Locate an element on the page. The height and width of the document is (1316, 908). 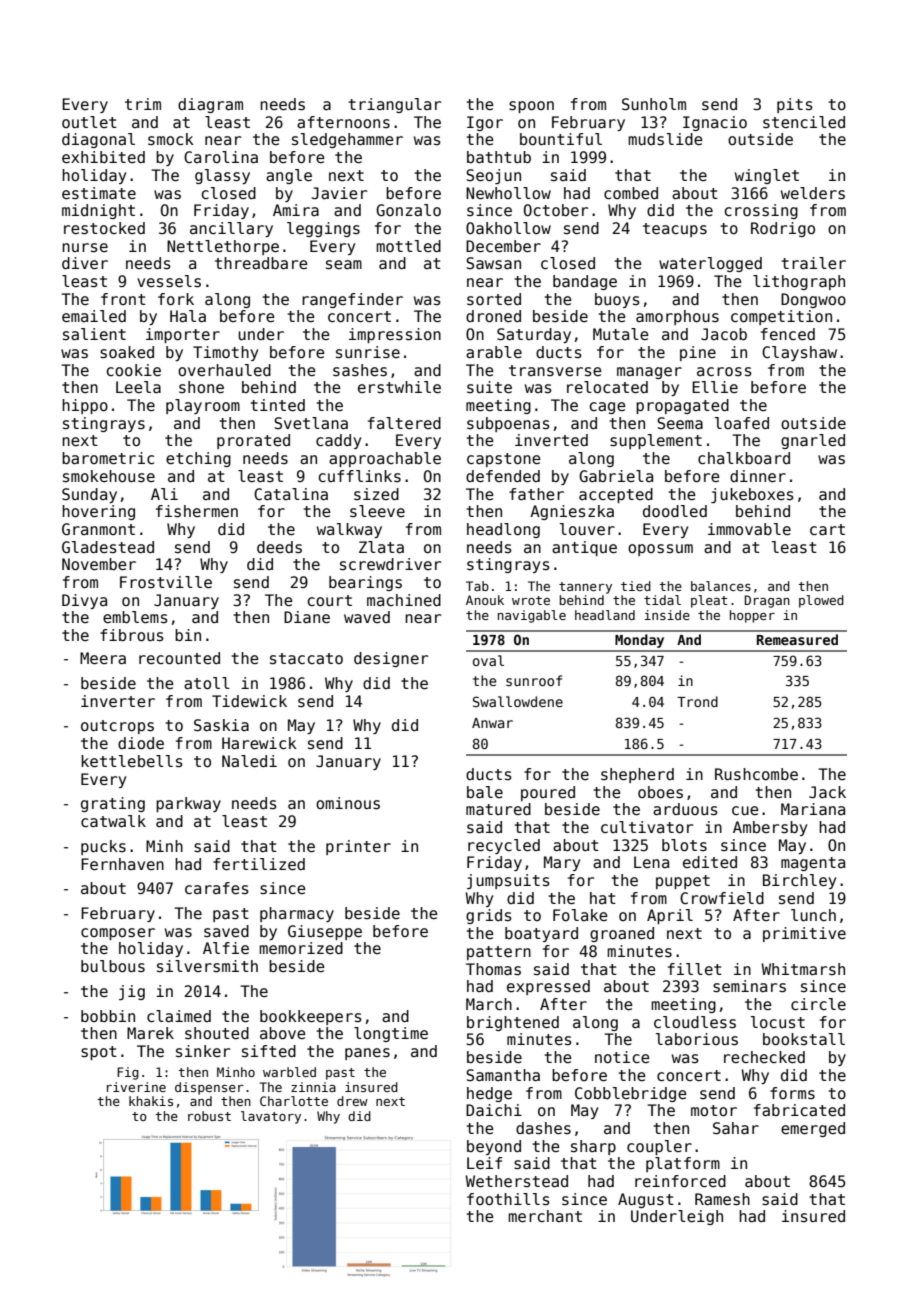
Ramesh is located at coordinates (722, 1199).
